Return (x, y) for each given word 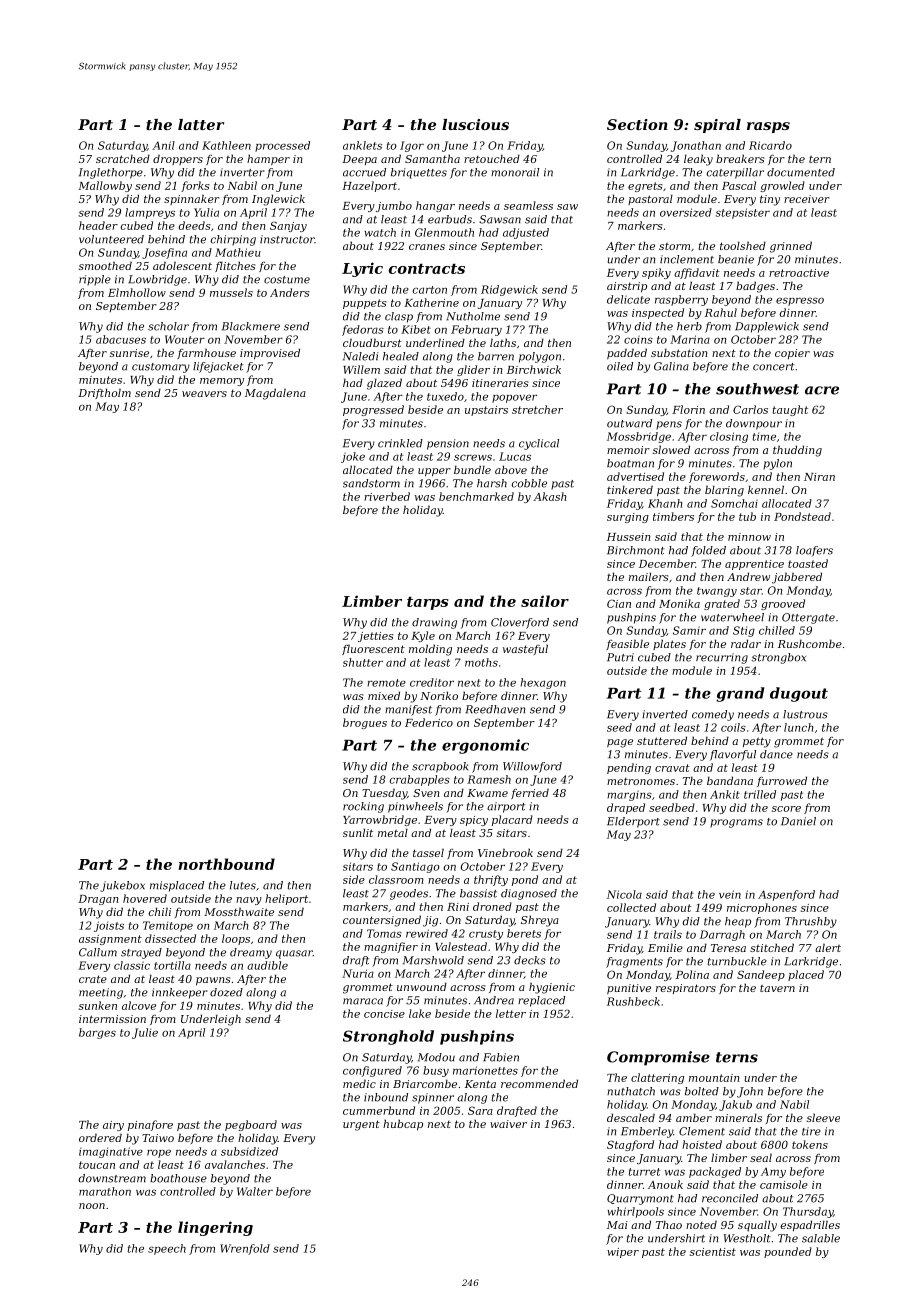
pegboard (251, 1125)
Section (637, 124)
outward (629, 423)
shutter (363, 662)
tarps (428, 603)
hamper (268, 159)
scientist (713, 1252)
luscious (475, 124)
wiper (623, 1253)
